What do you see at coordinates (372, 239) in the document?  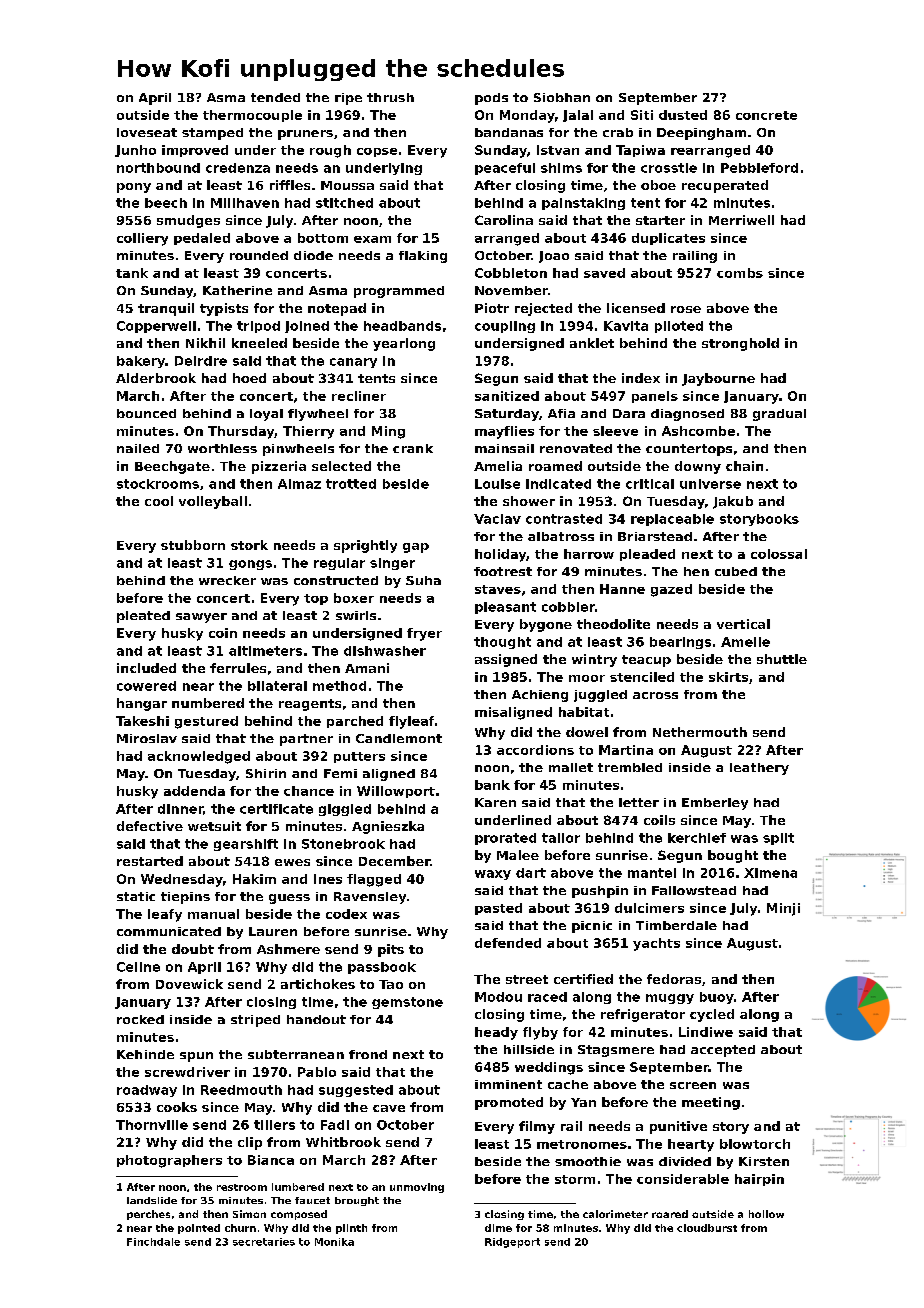 I see `exam` at bounding box center [372, 239].
